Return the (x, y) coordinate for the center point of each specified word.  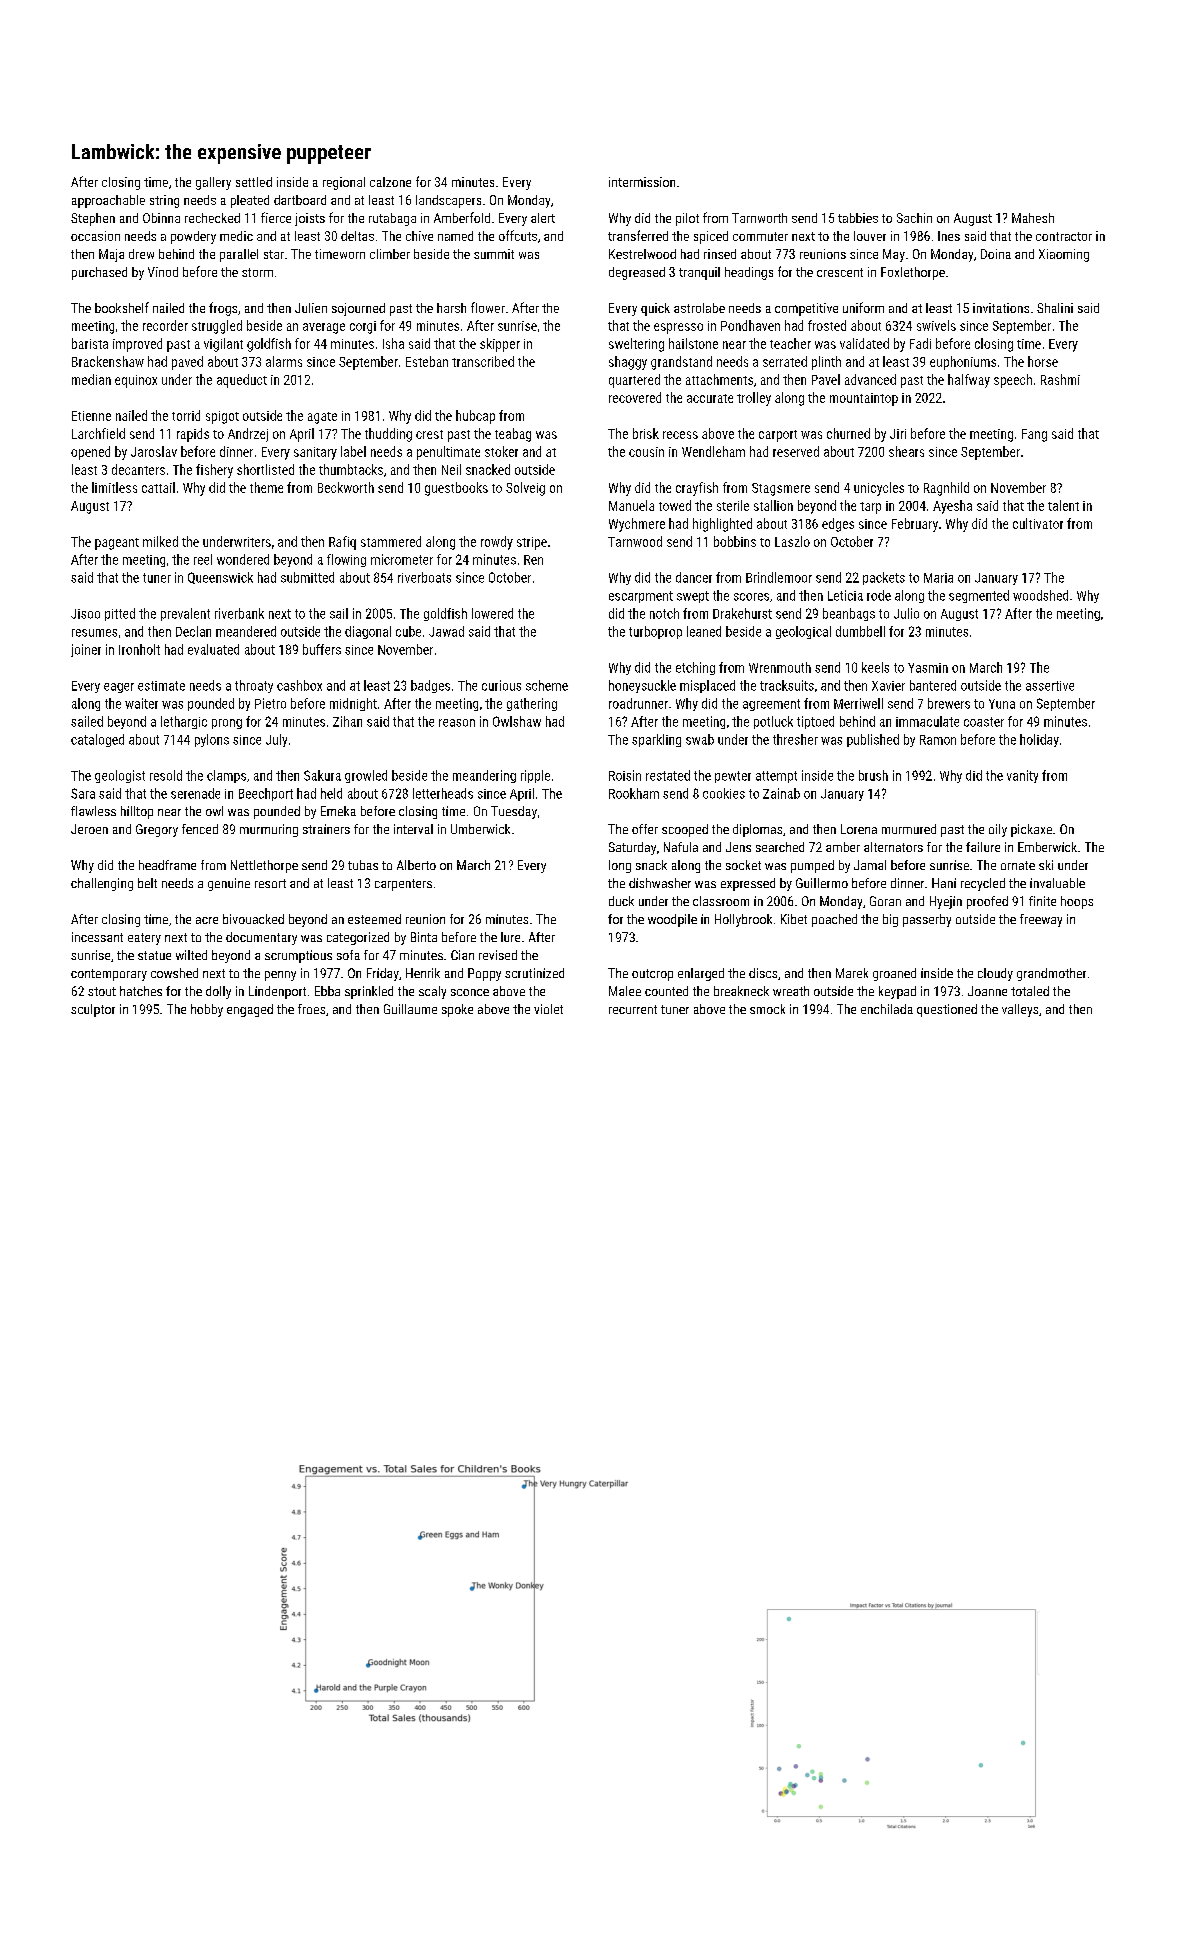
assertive (1050, 686)
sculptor (93, 1010)
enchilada (887, 1009)
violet (548, 1009)
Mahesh (1033, 218)
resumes (94, 633)
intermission (642, 182)
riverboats (424, 577)
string (164, 201)
